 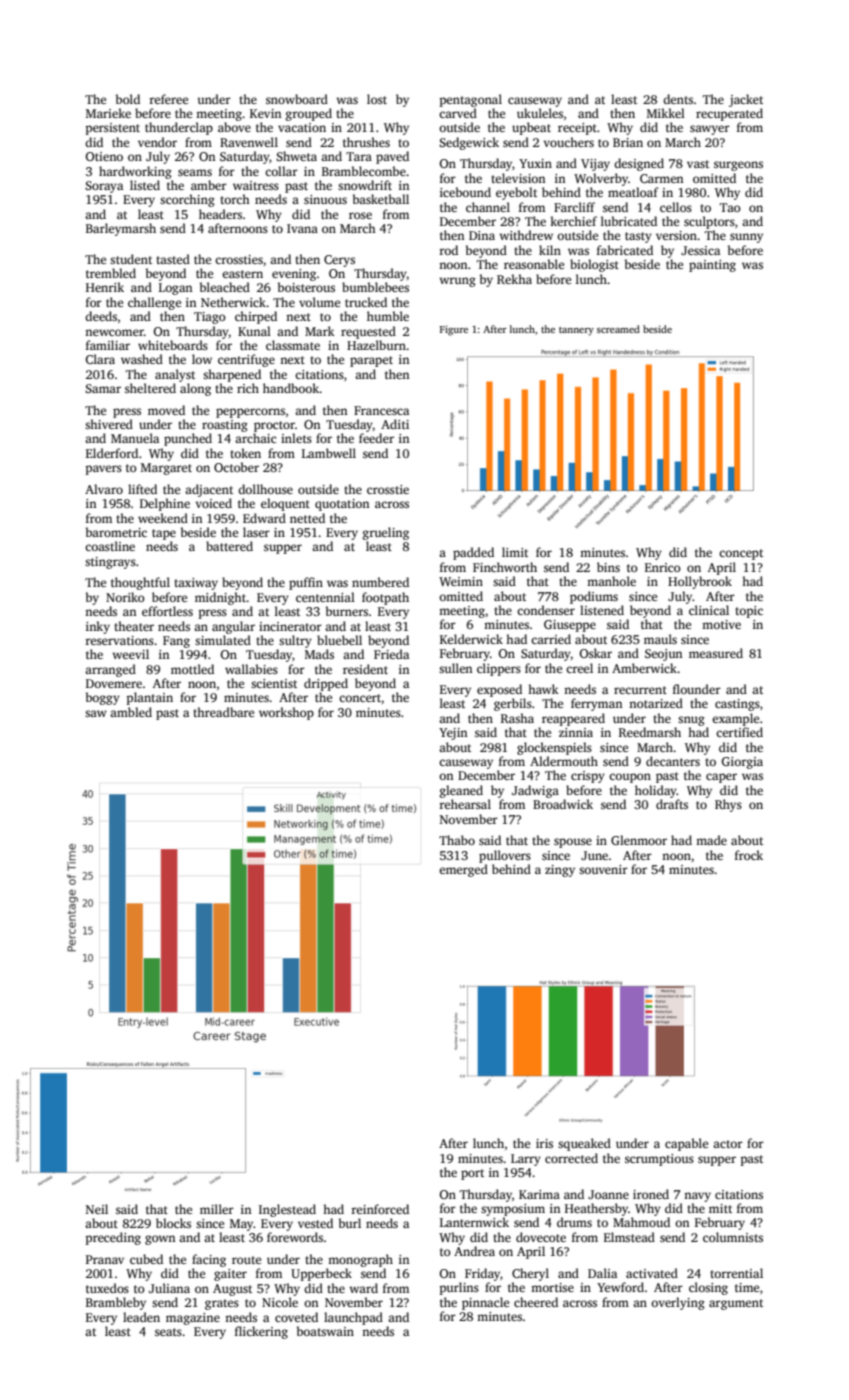 I want to click on Finchworth, so click(x=505, y=567).
